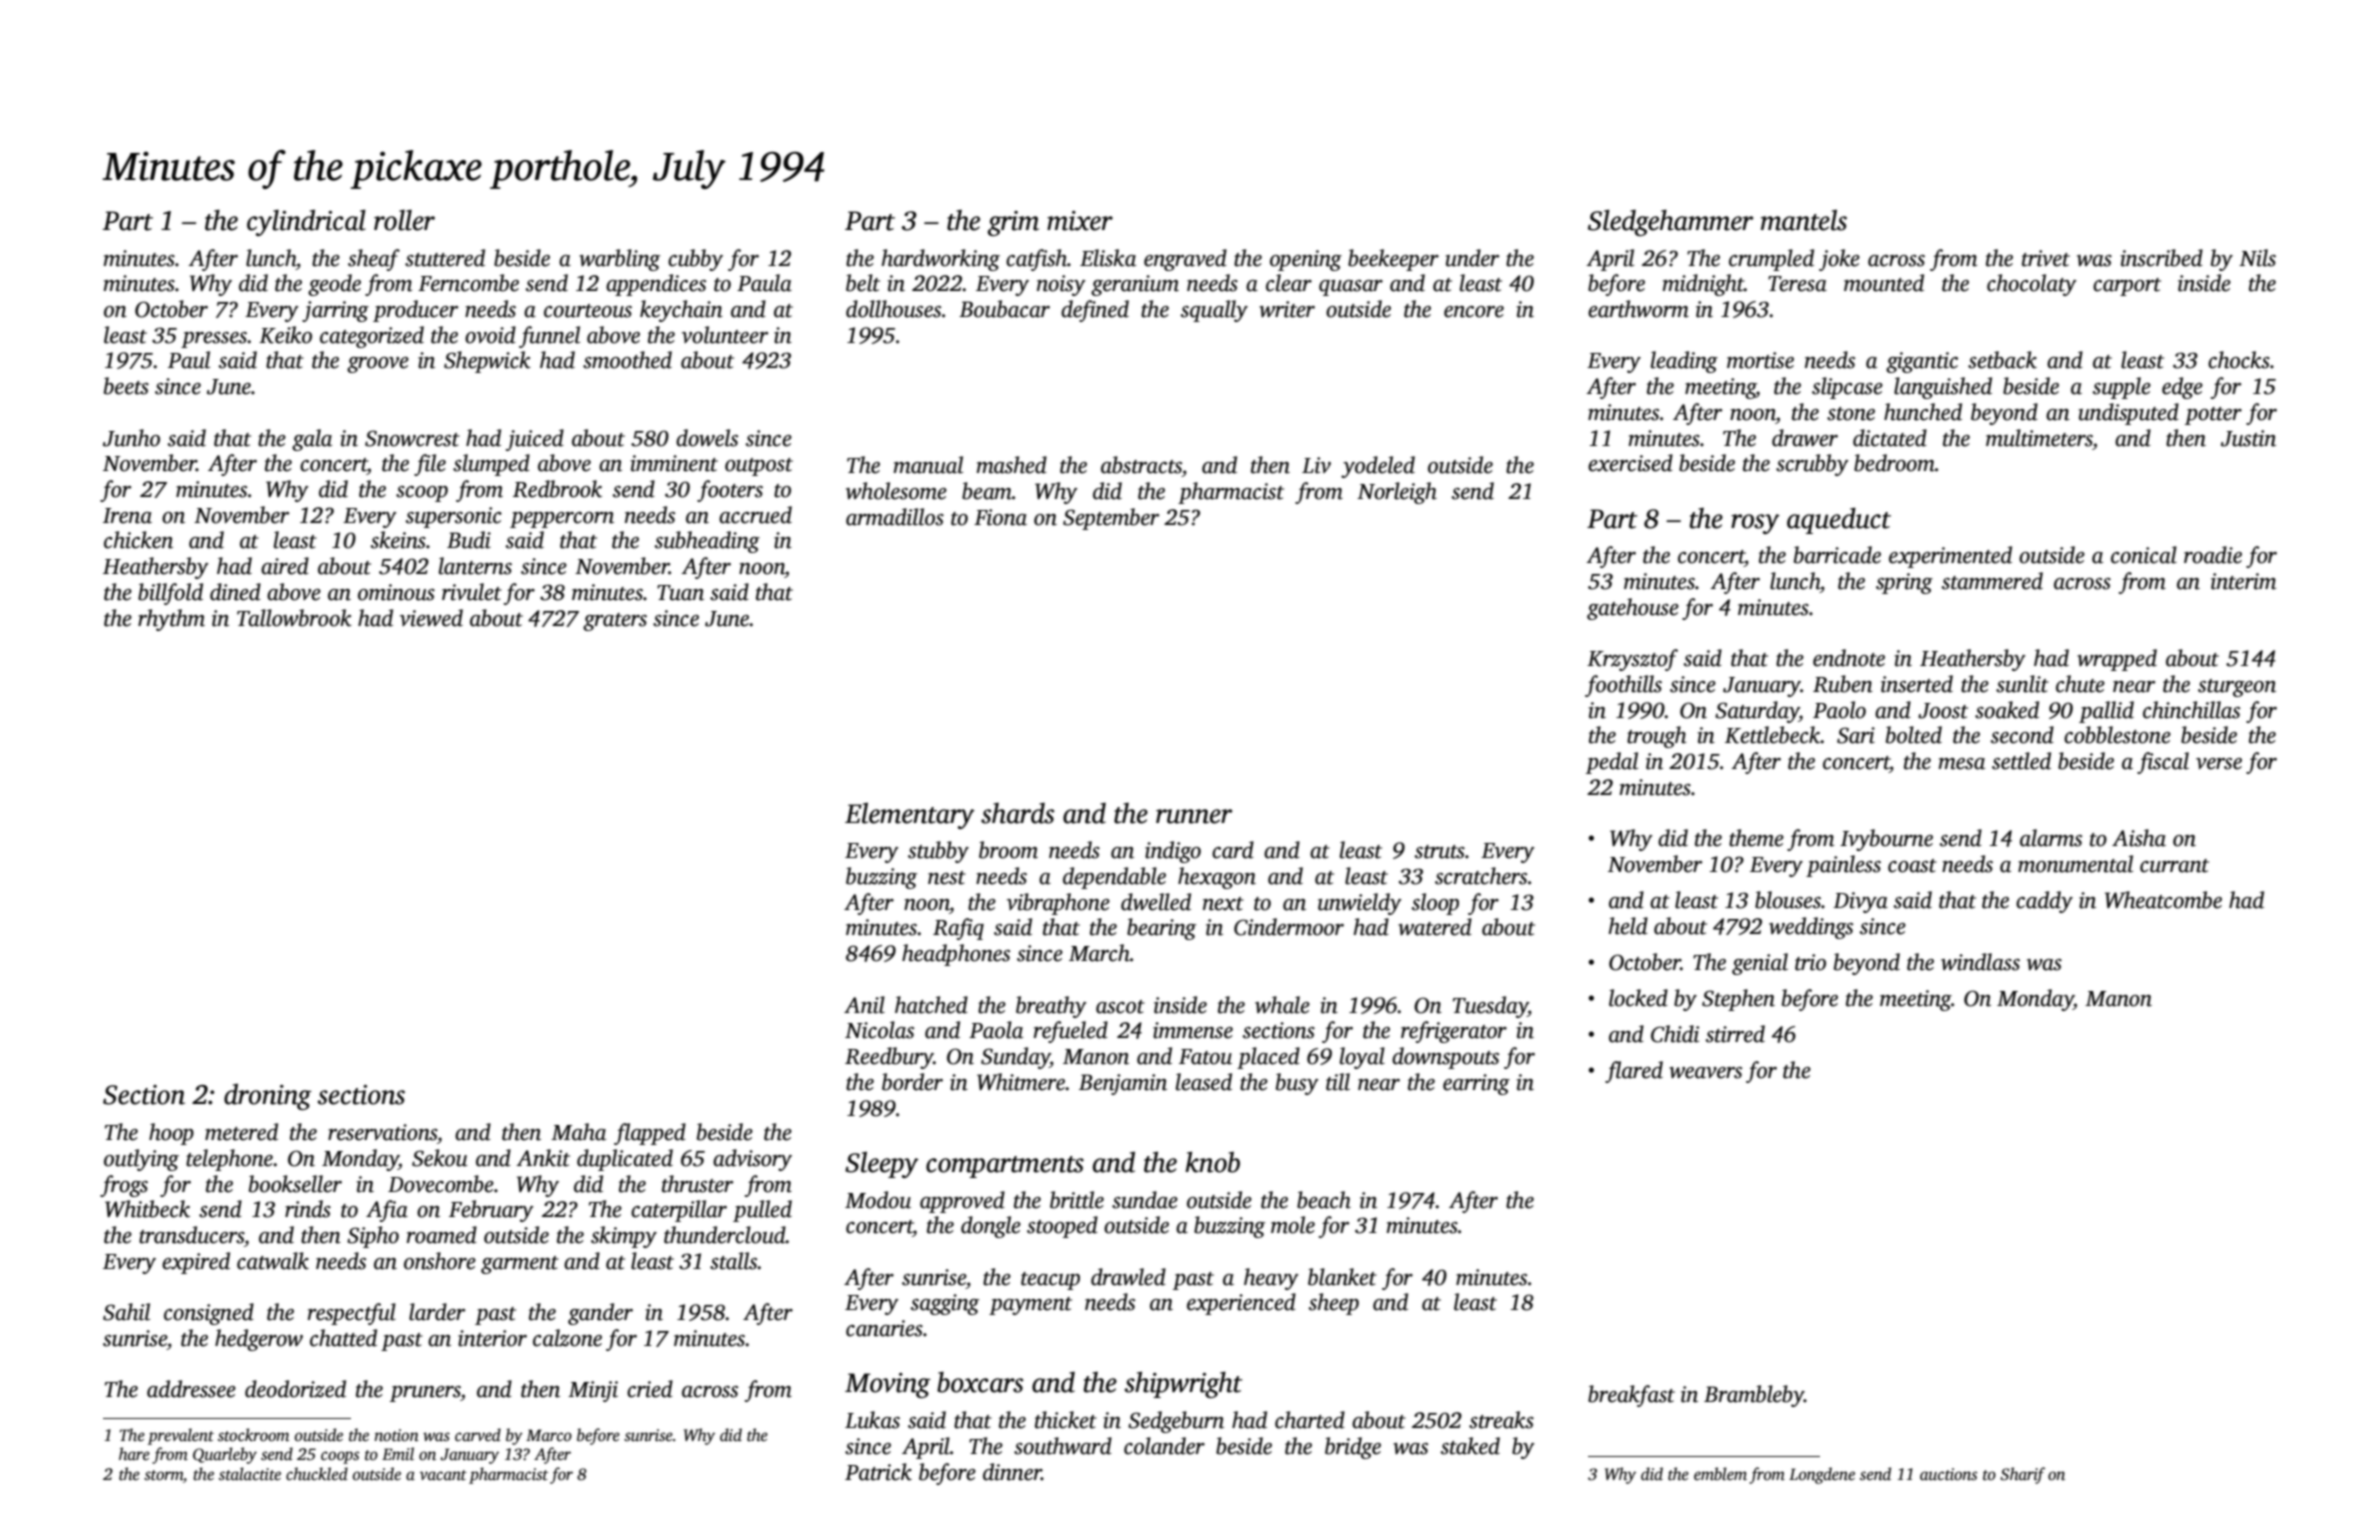 This image has height=1540, width=2380. Describe the element at coordinates (1141, 465) in the image. I see `abstracts` at that location.
